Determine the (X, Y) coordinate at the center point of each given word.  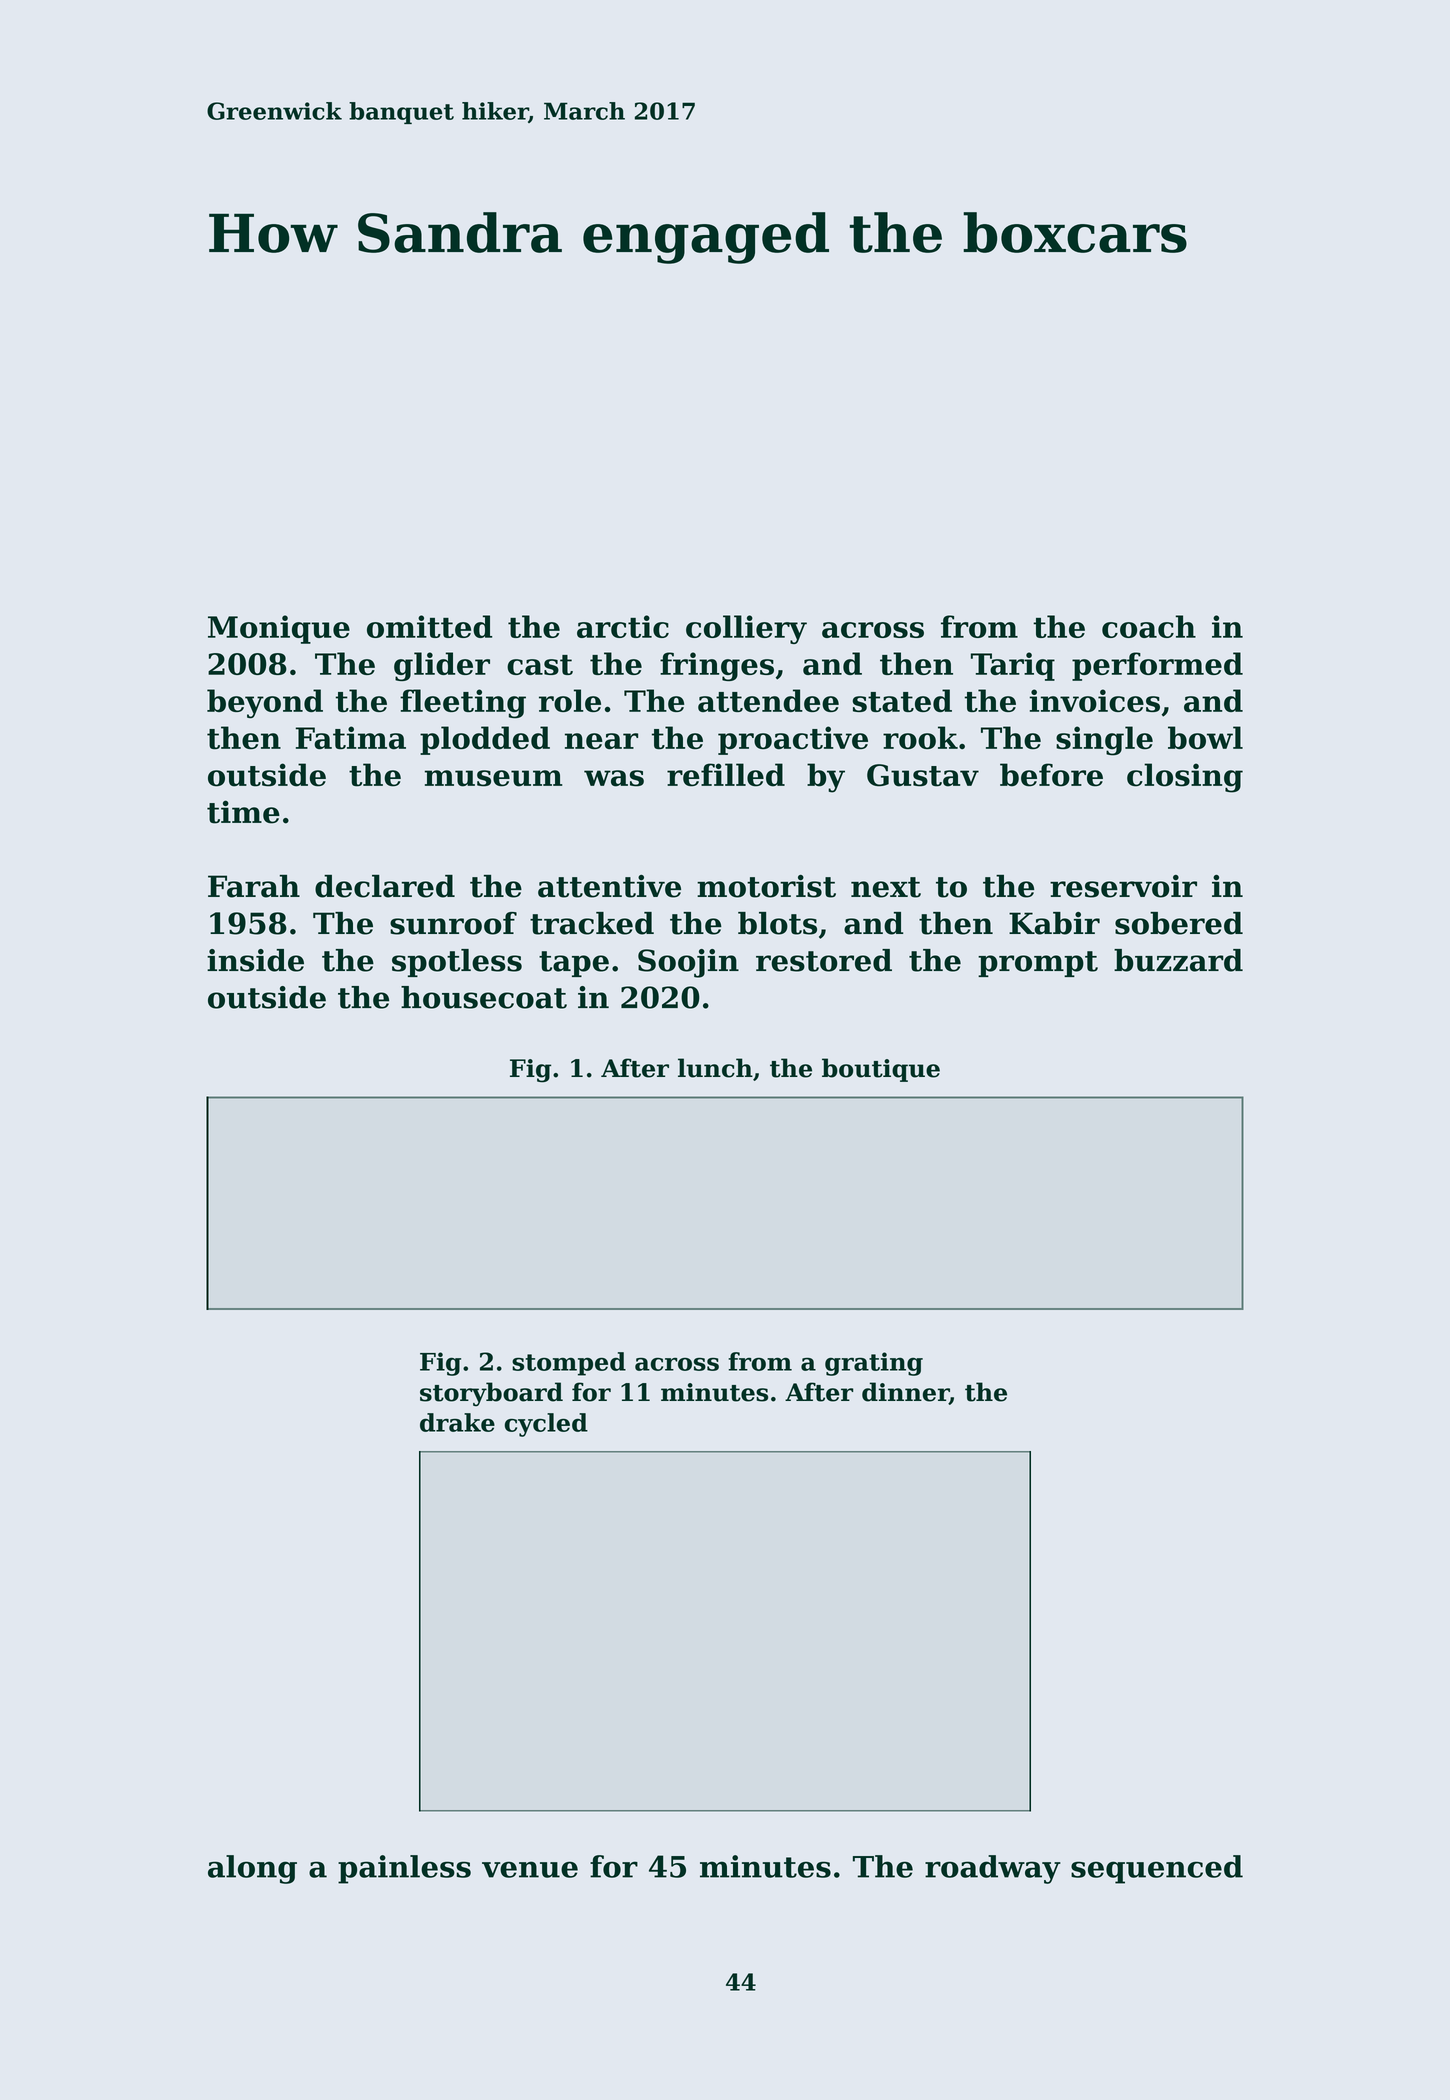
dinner (905, 1393)
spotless (457, 963)
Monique (279, 629)
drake (457, 1422)
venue (530, 1869)
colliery (746, 629)
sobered (1179, 923)
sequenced (1157, 1869)
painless (404, 1869)
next (886, 887)
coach (1149, 626)
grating (874, 1364)
